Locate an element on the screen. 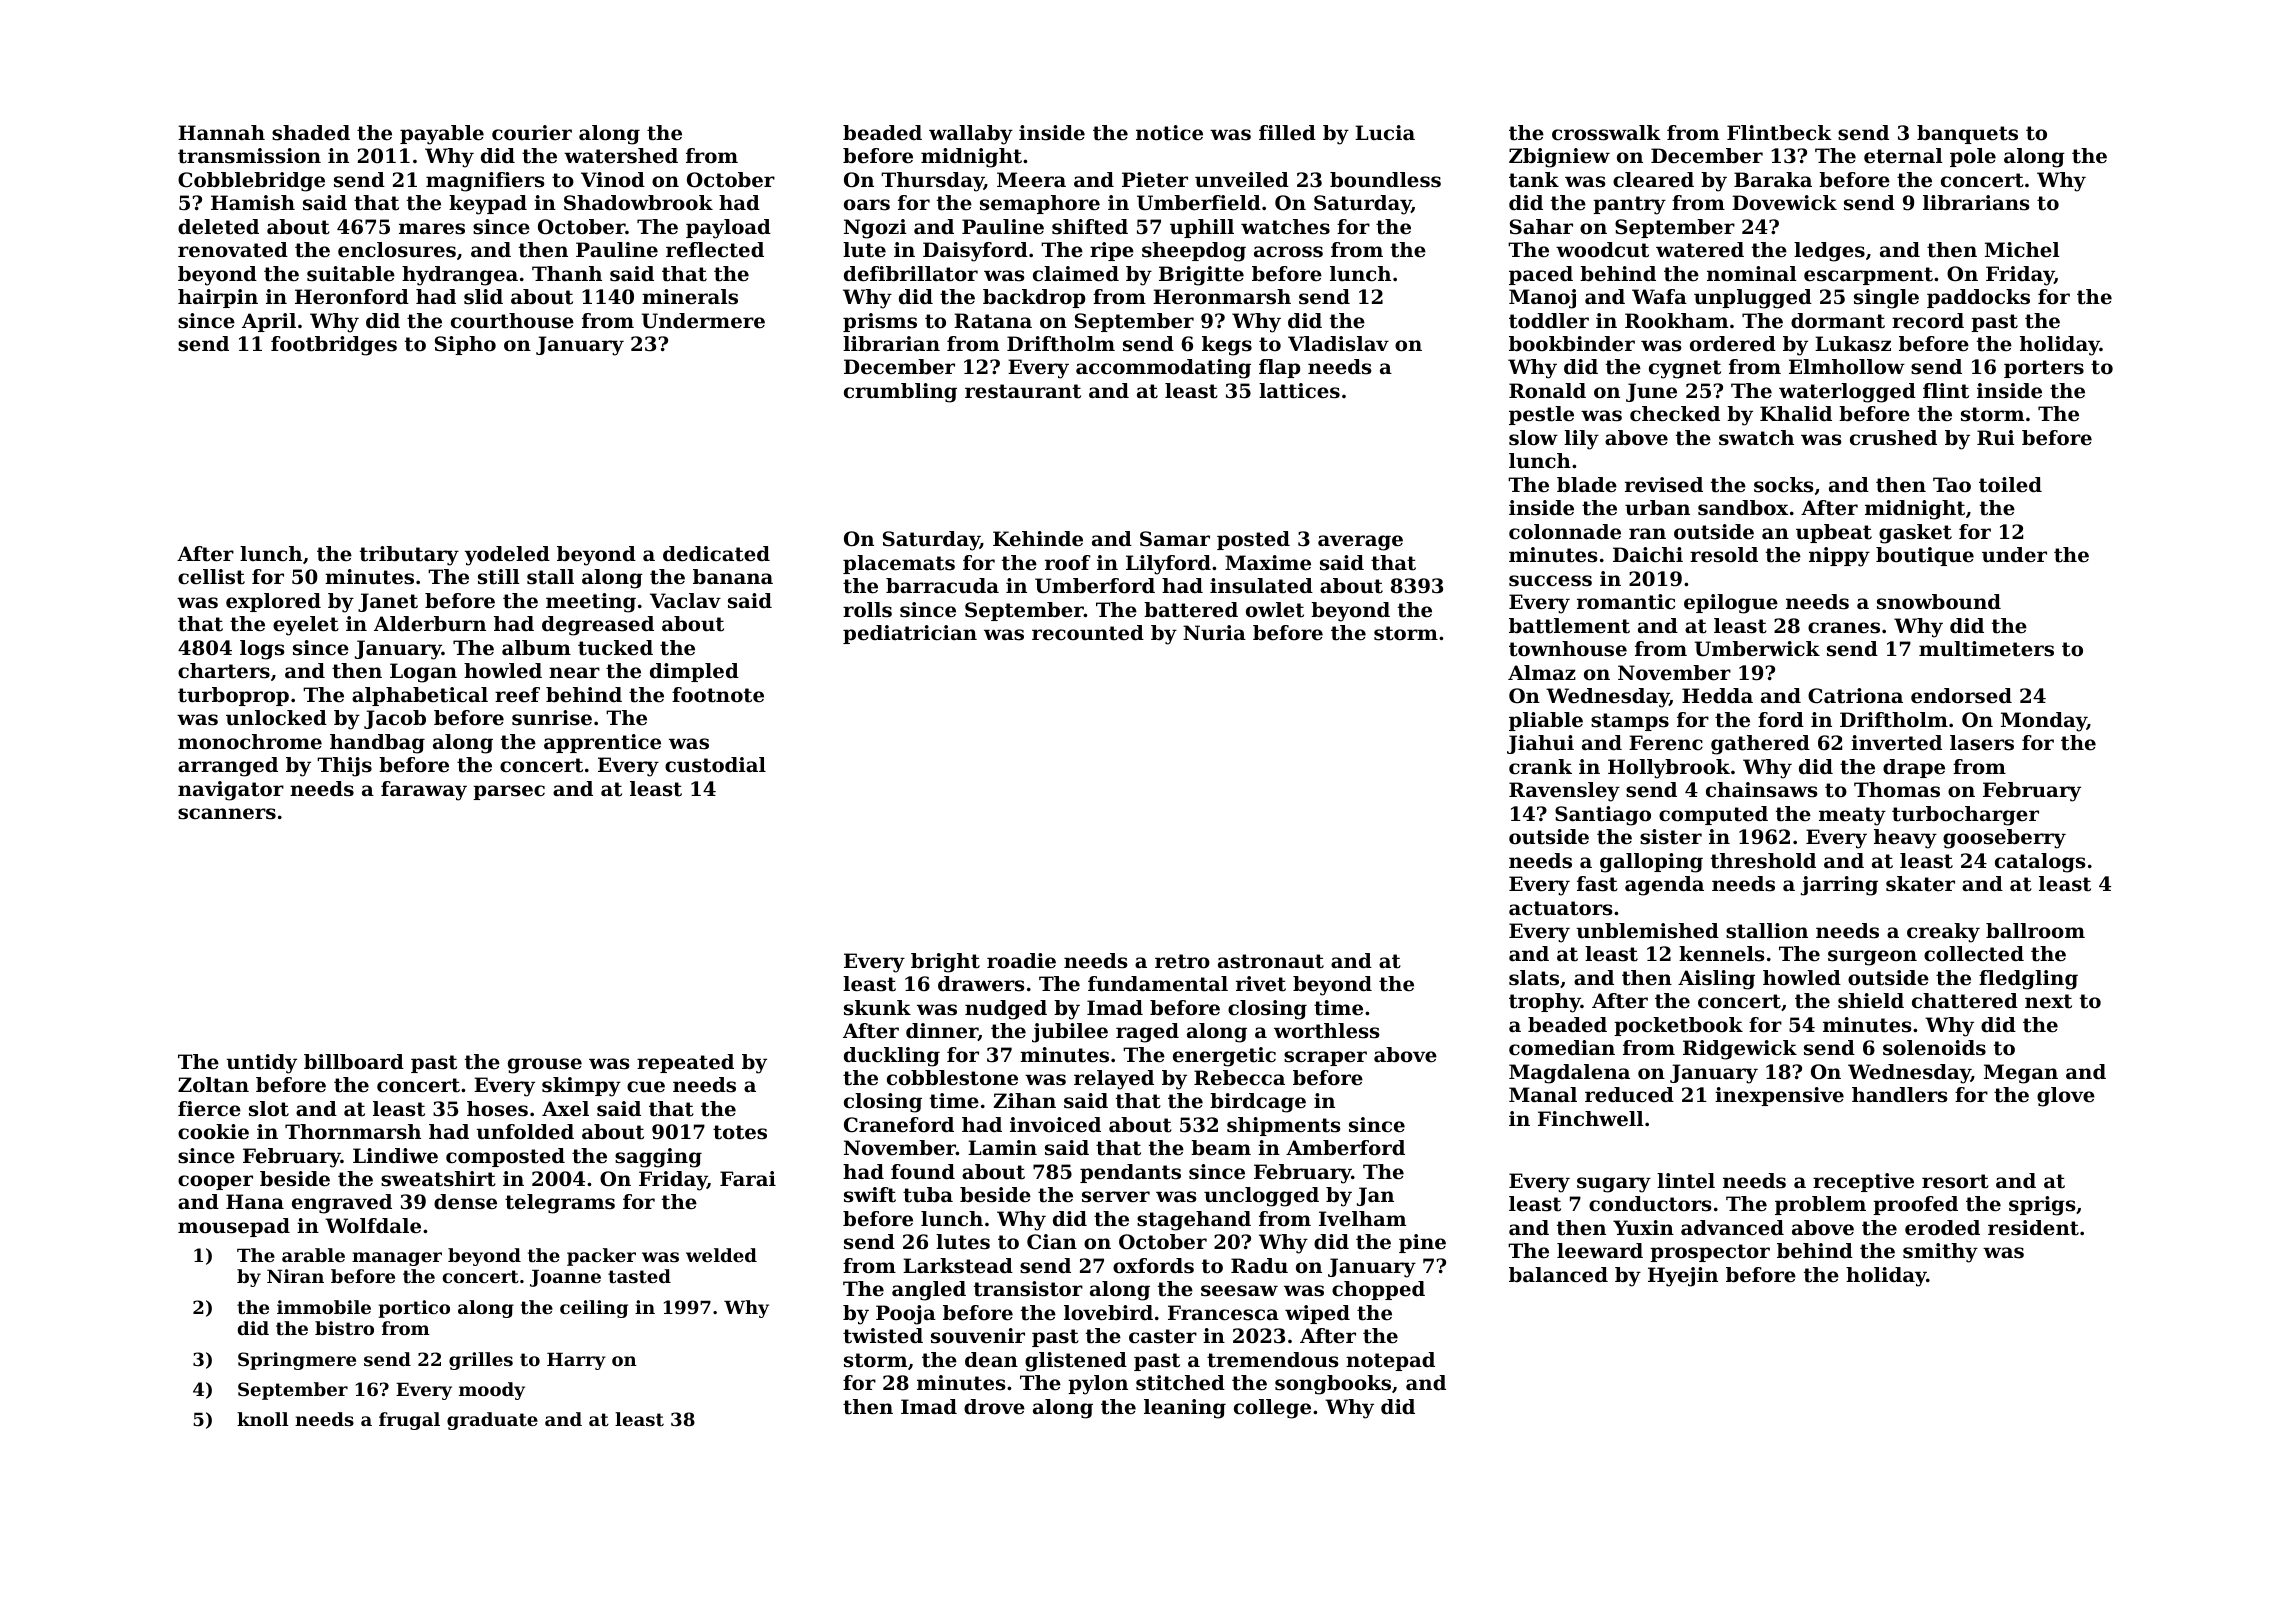 The image size is (2292, 1620). eternal is located at coordinates (1903, 156).
